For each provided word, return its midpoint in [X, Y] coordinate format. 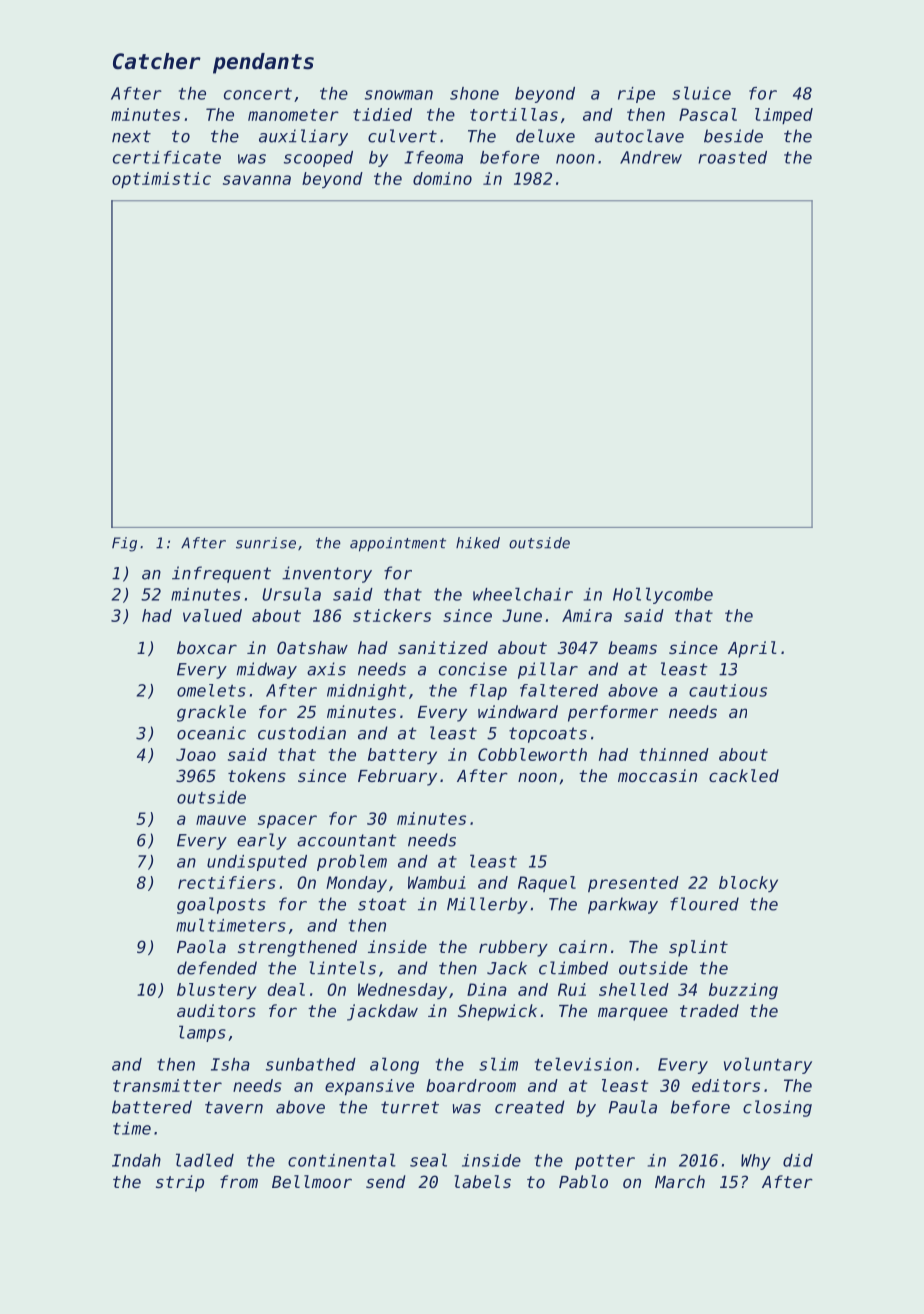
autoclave [639, 136]
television [583, 1064]
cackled [744, 775]
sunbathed [311, 1064]
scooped [318, 159]
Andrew [651, 157]
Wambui [437, 882]
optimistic [161, 180]
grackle [211, 713]
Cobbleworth [532, 754]
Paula [633, 1107]
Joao [196, 754]
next [131, 136]
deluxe [545, 136]
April [752, 649]
